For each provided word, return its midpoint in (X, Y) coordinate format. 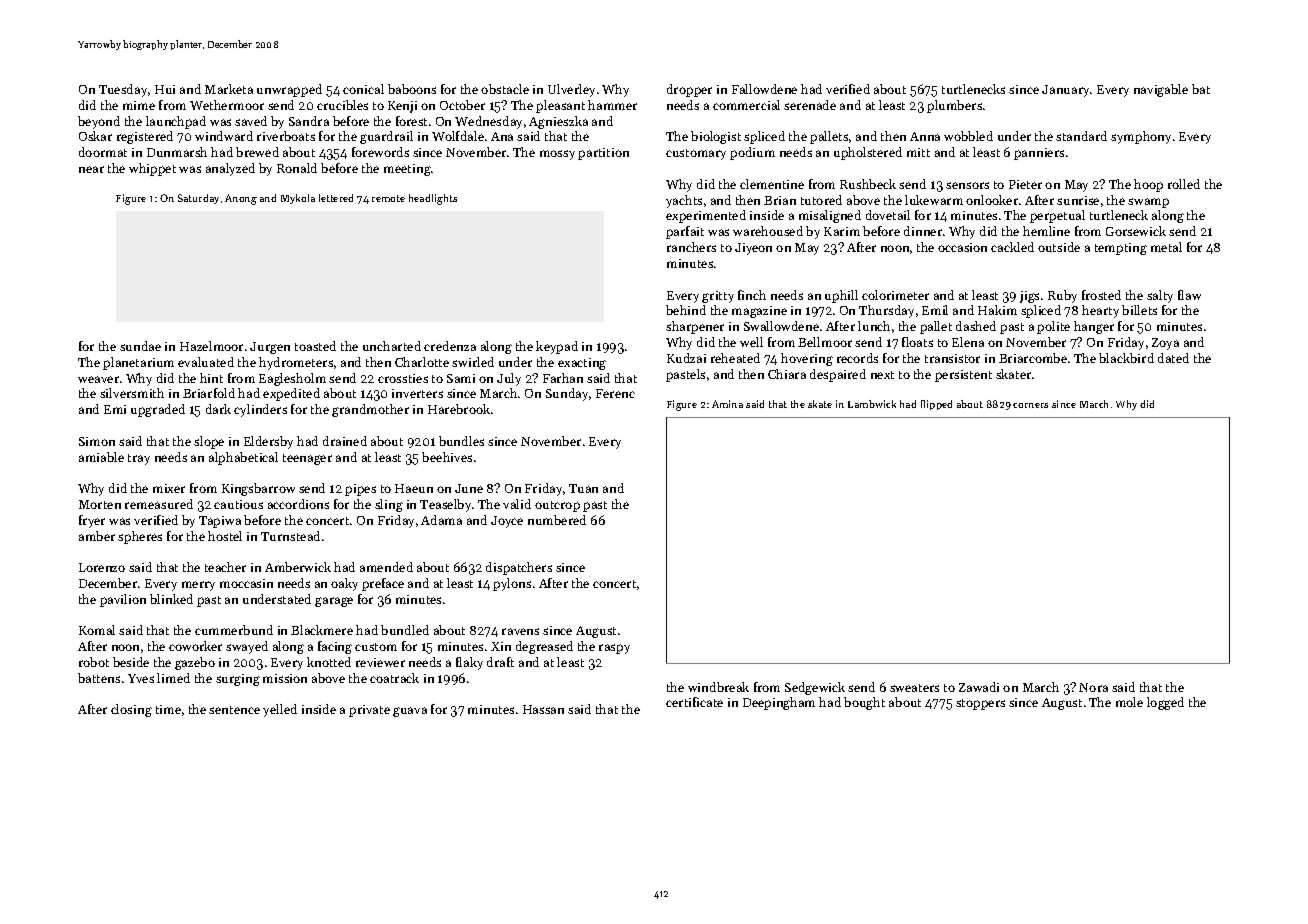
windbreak (718, 687)
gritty (718, 297)
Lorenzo (102, 567)
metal (1166, 247)
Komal (97, 630)
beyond (99, 122)
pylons (512, 584)
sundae (140, 346)
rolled (1184, 184)
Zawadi (979, 687)
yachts (684, 201)
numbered (557, 520)
